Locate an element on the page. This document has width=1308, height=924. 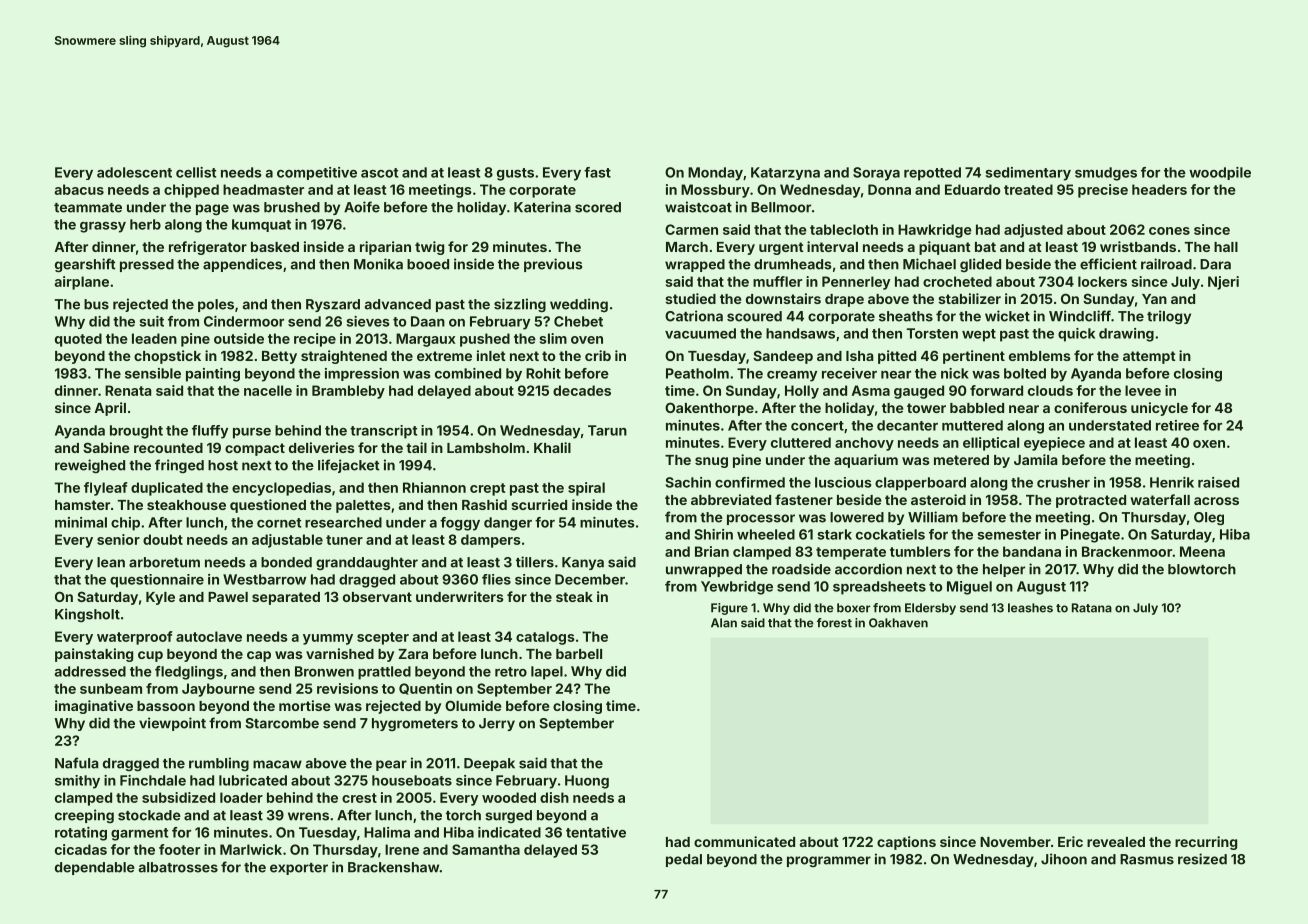
captions is located at coordinates (906, 843).
